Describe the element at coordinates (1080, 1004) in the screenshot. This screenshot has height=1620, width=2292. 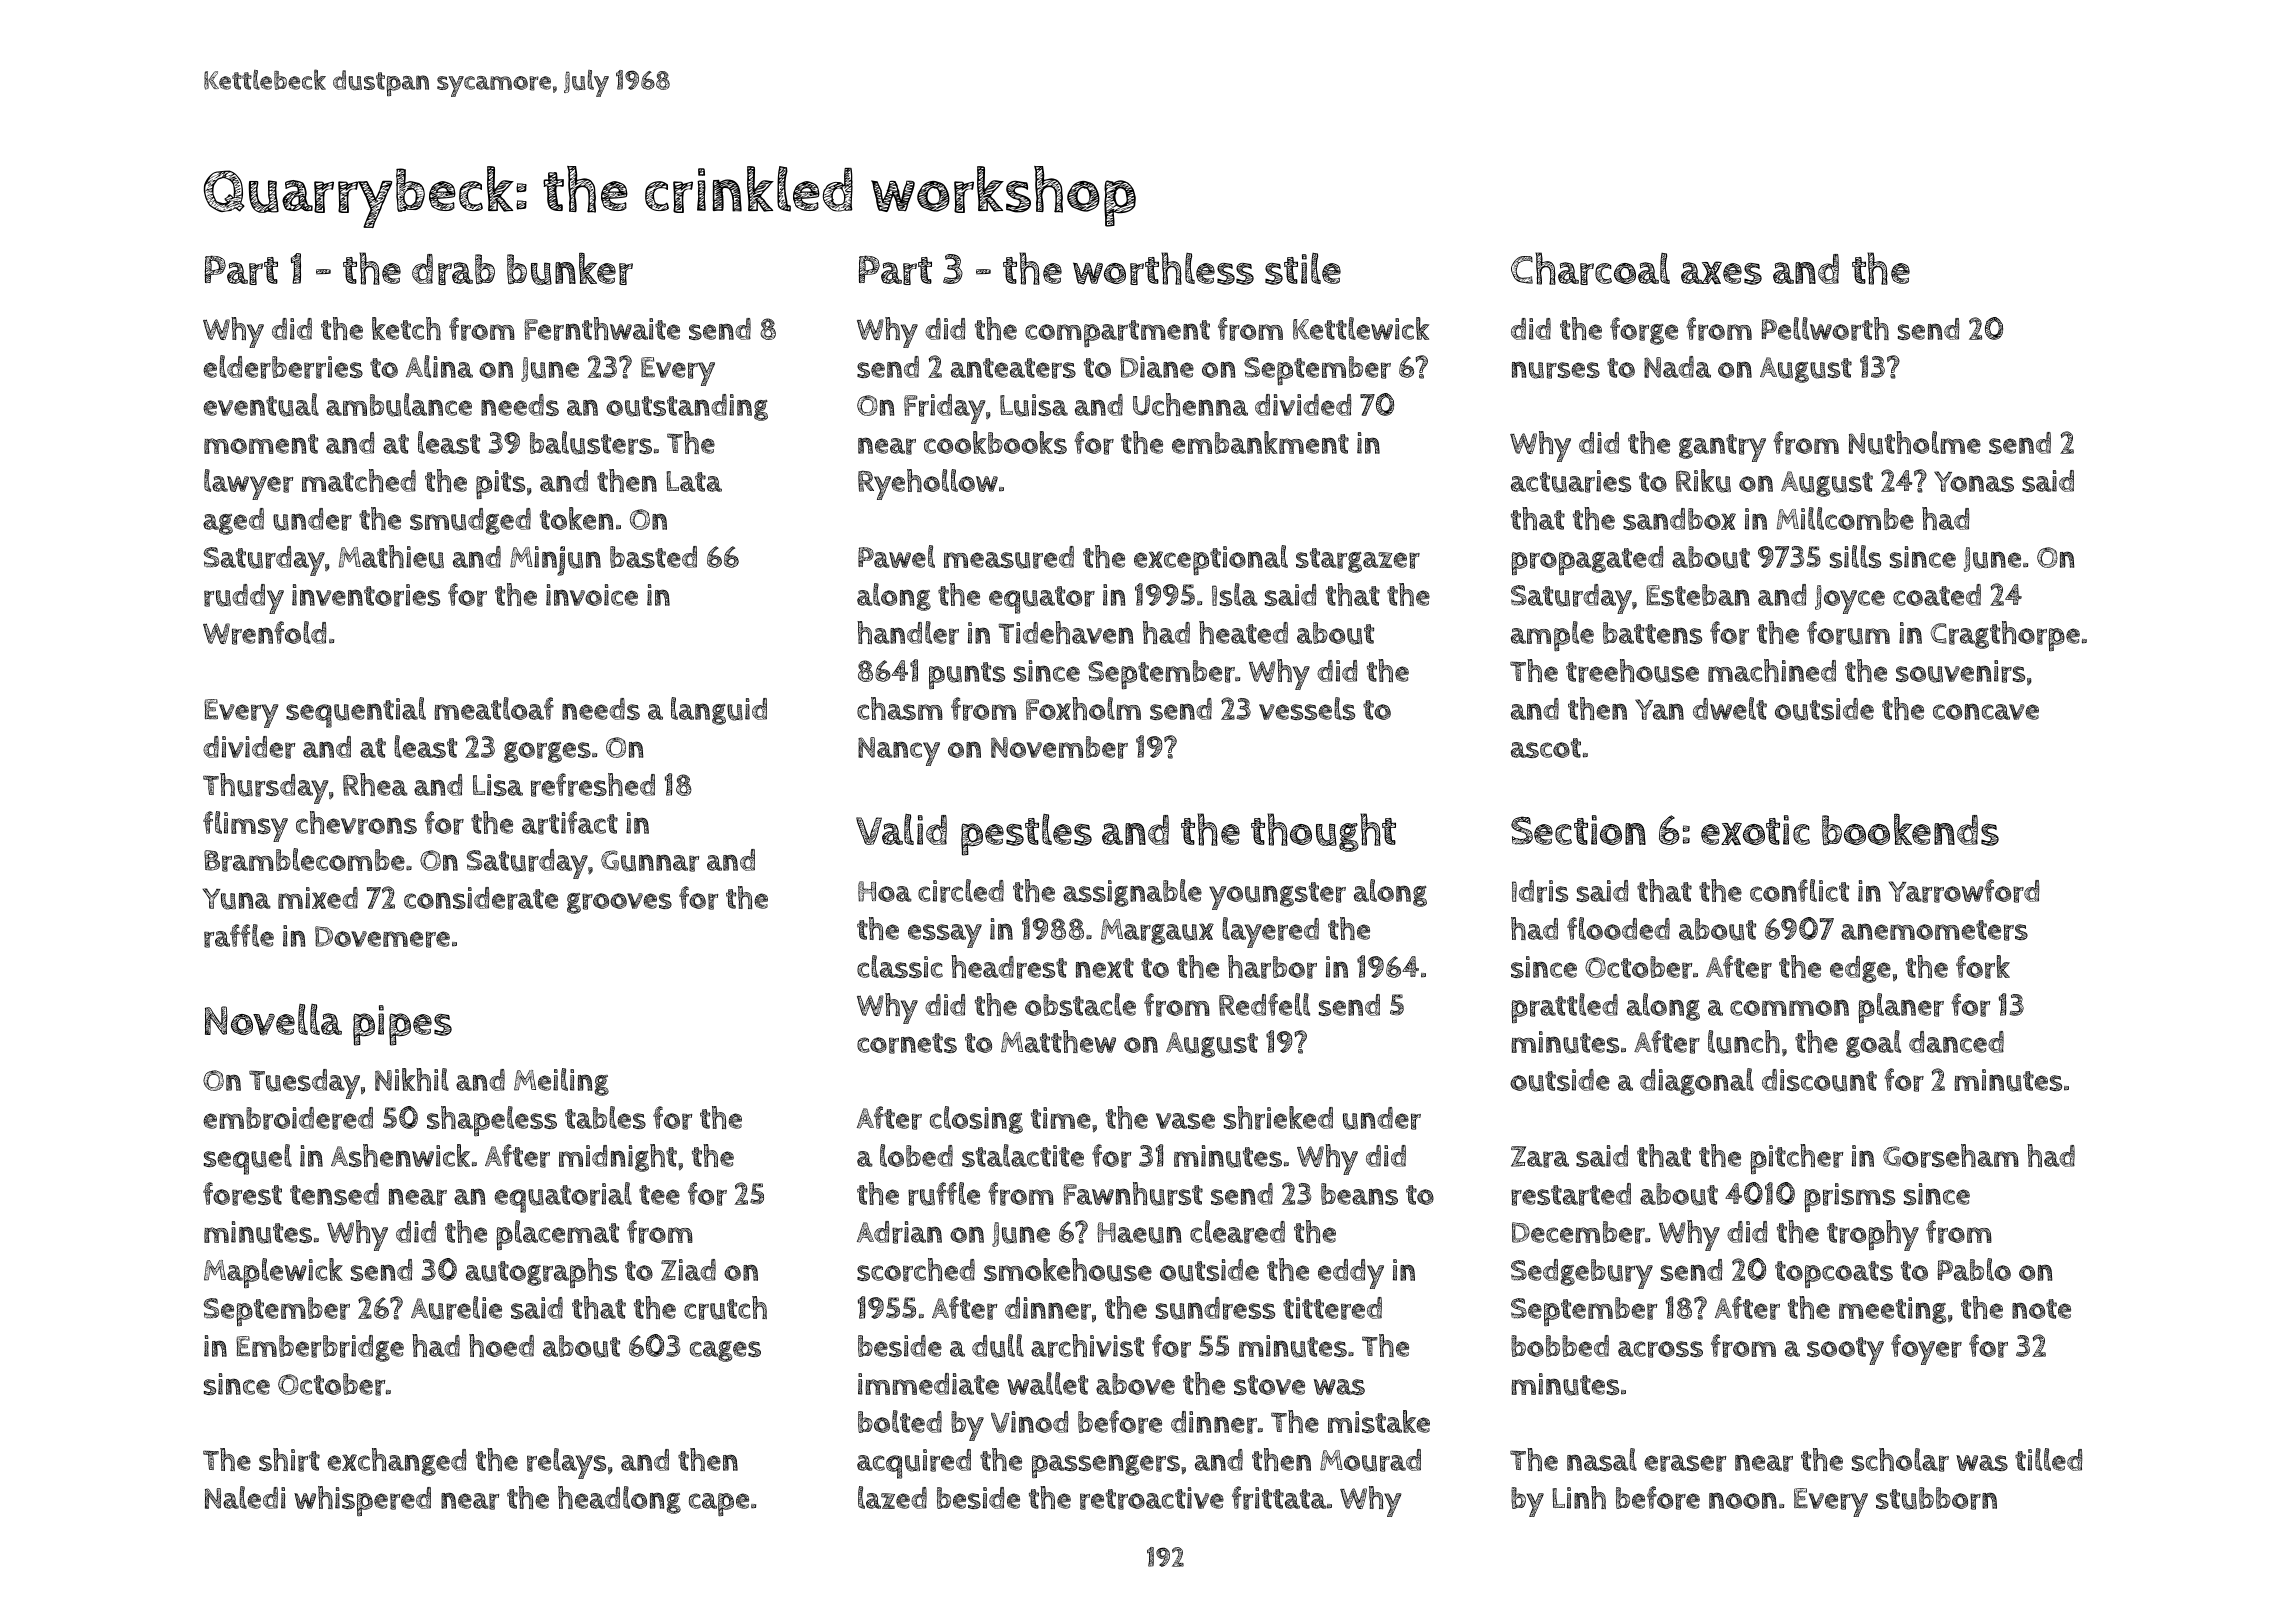
I see `obstacle` at that location.
